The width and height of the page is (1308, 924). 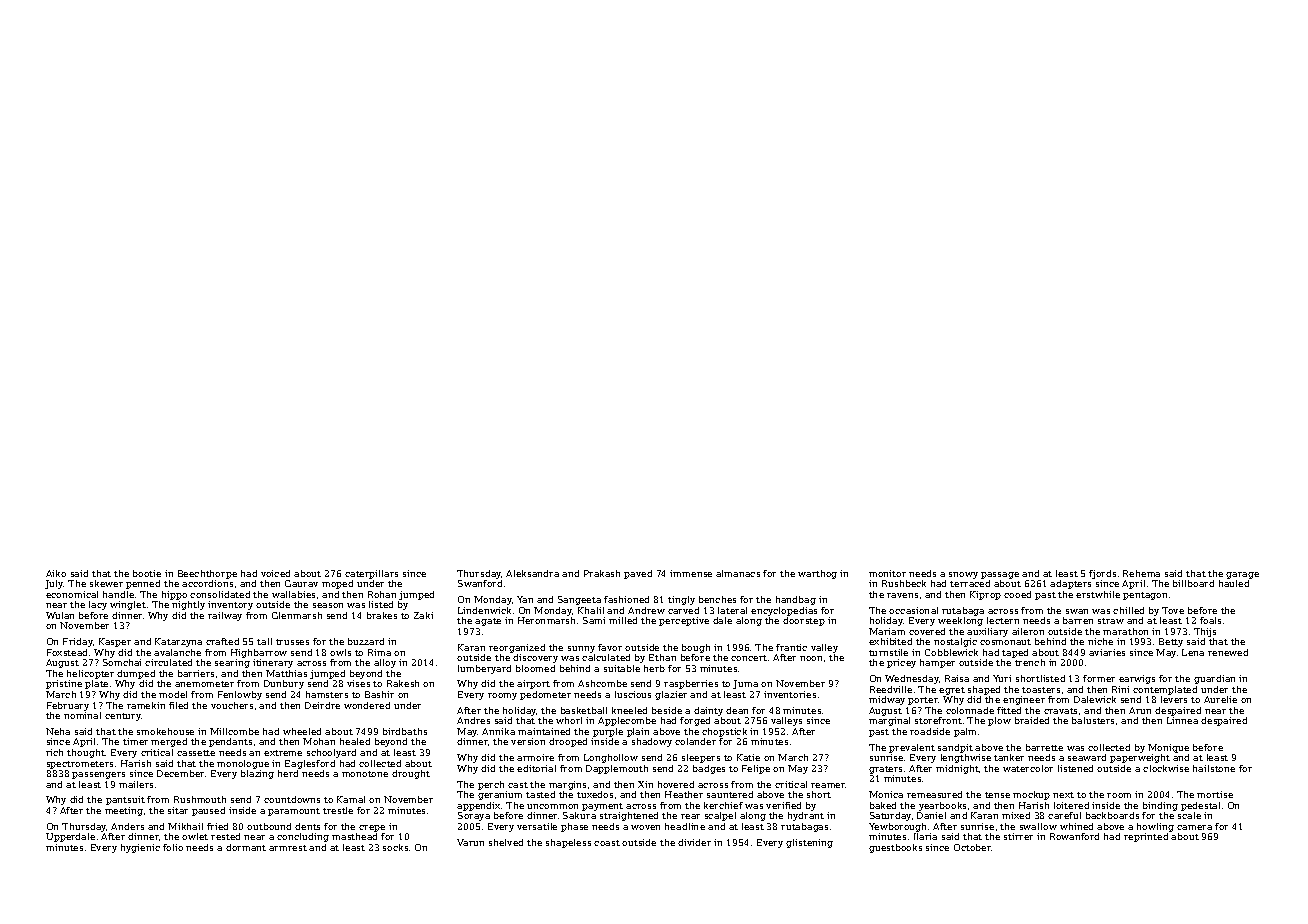 I want to click on storefront, so click(x=938, y=720).
